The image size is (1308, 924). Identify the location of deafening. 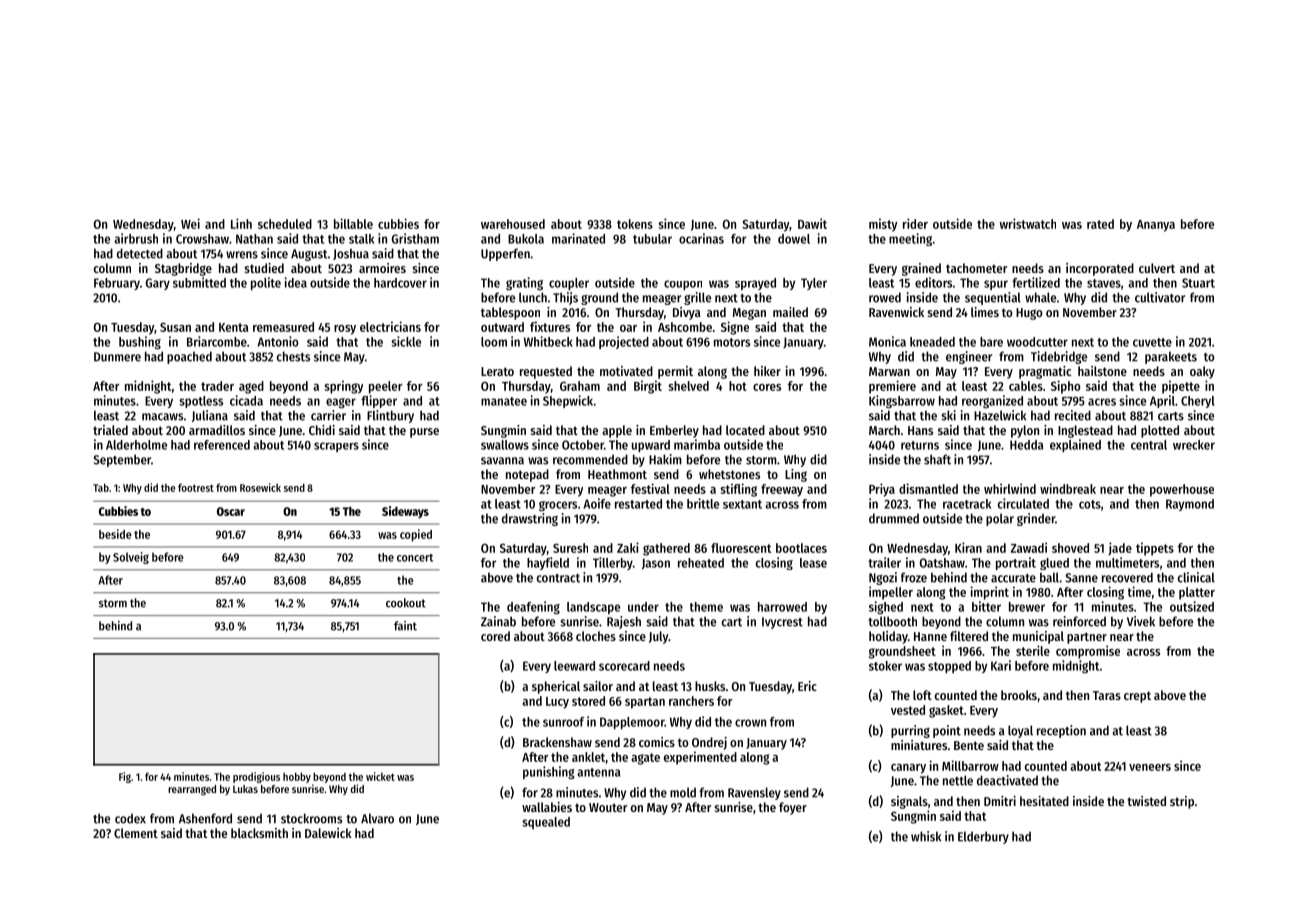
(533, 608).
